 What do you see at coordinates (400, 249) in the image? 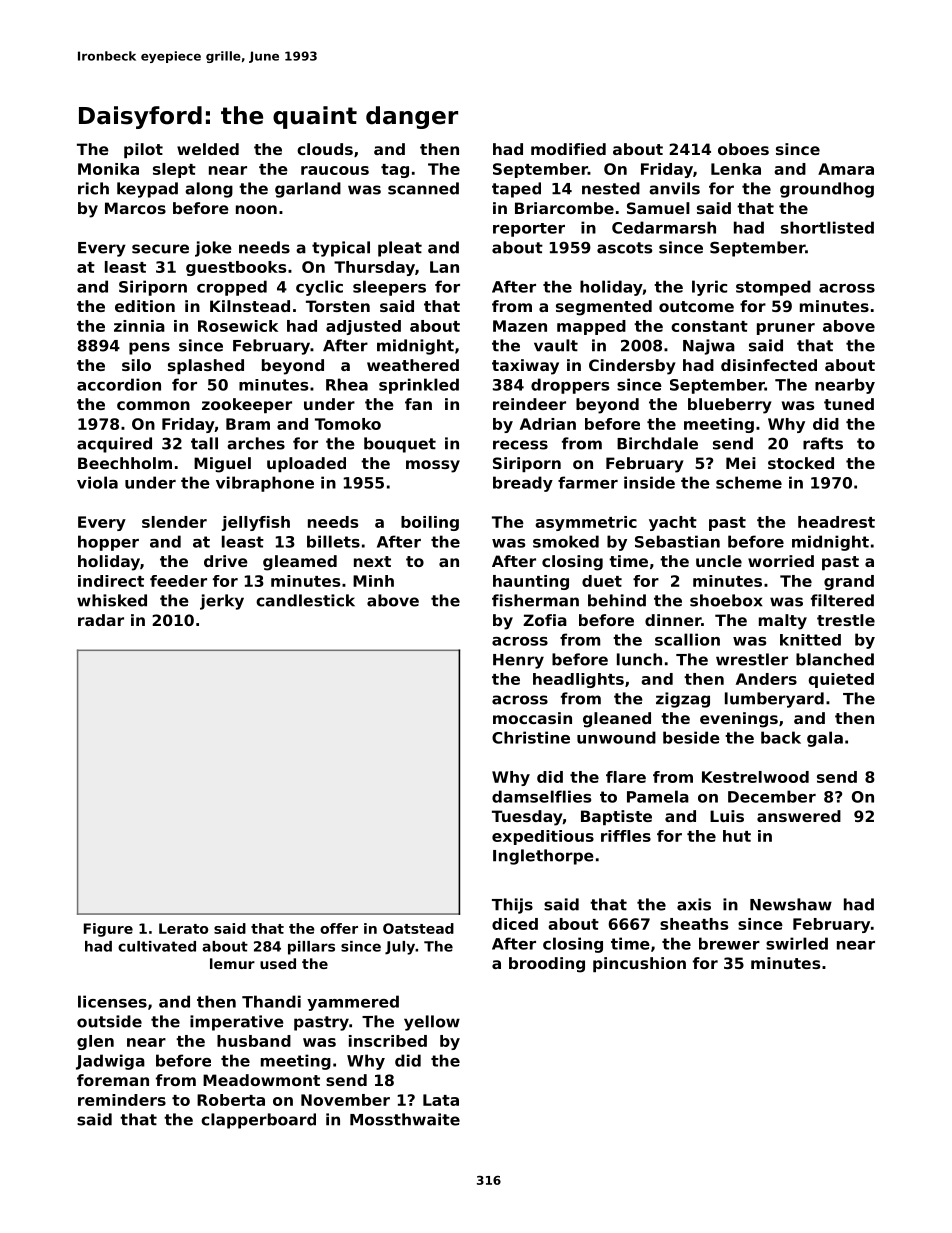
I see `pleat` at bounding box center [400, 249].
